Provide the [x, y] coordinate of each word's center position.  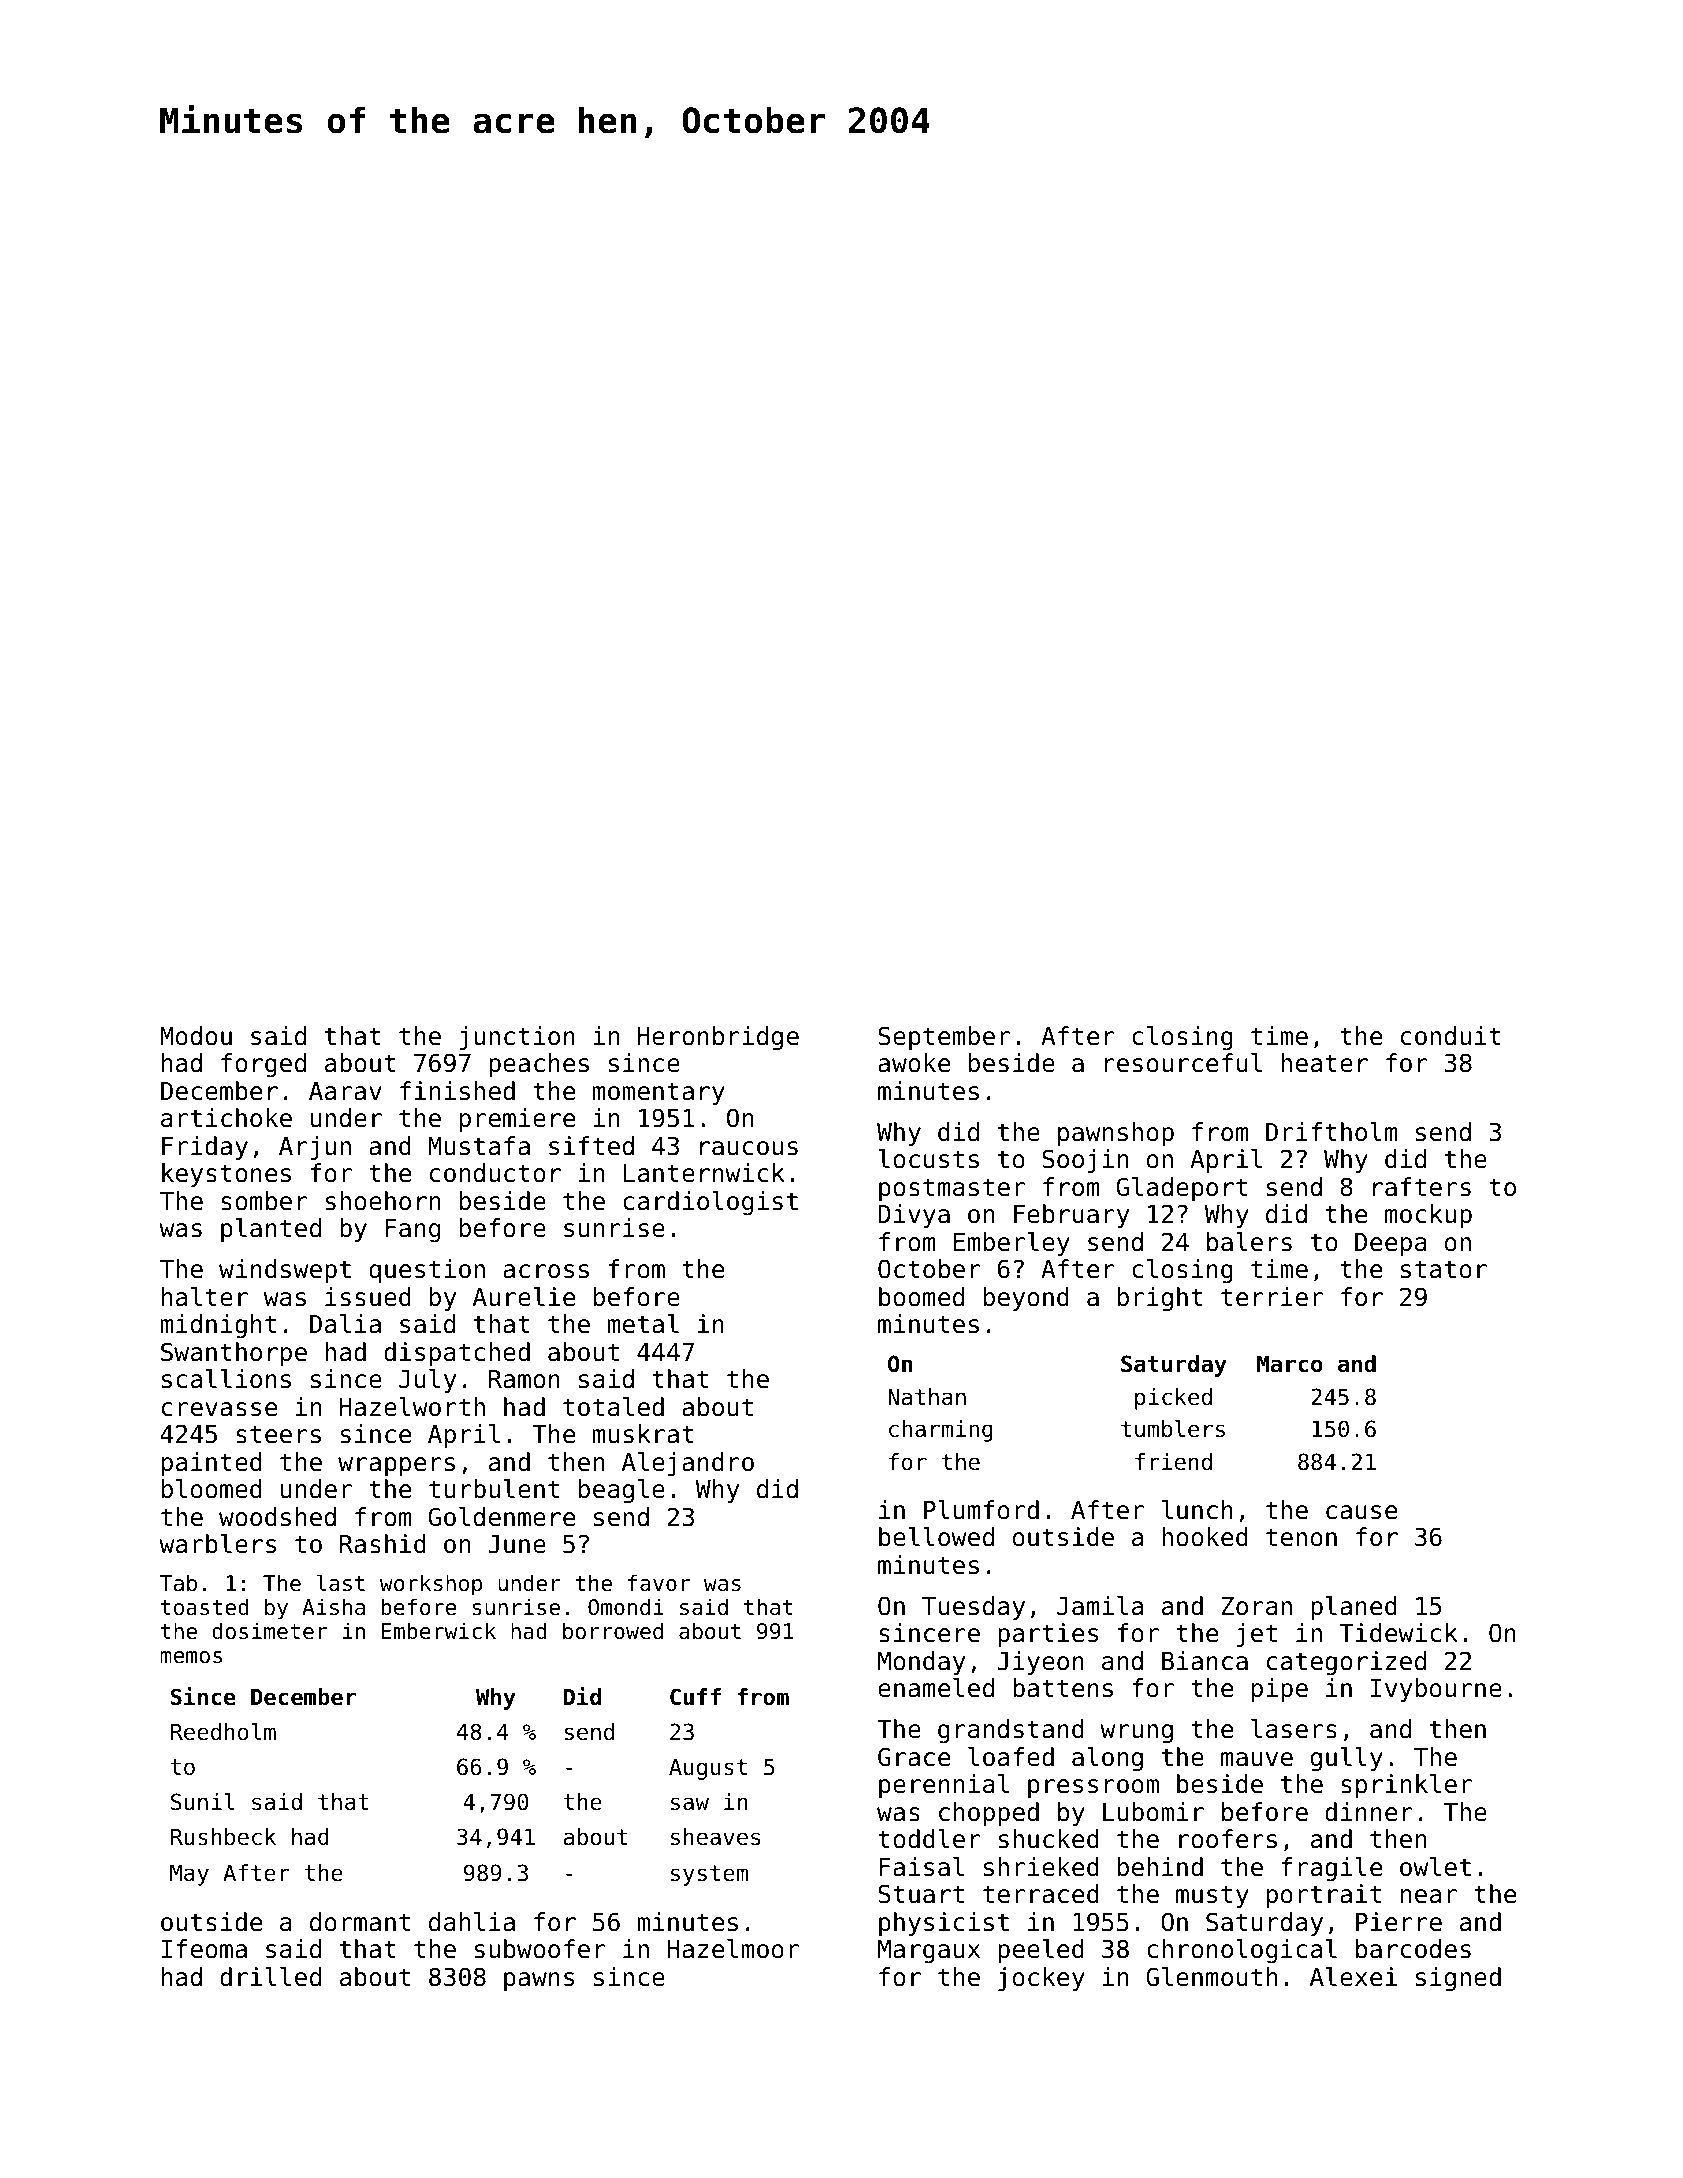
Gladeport [1182, 1189]
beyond [1026, 1299]
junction [517, 1038]
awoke [914, 1063]
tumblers [1173, 1429]
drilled [270, 1977]
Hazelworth [412, 1407]
